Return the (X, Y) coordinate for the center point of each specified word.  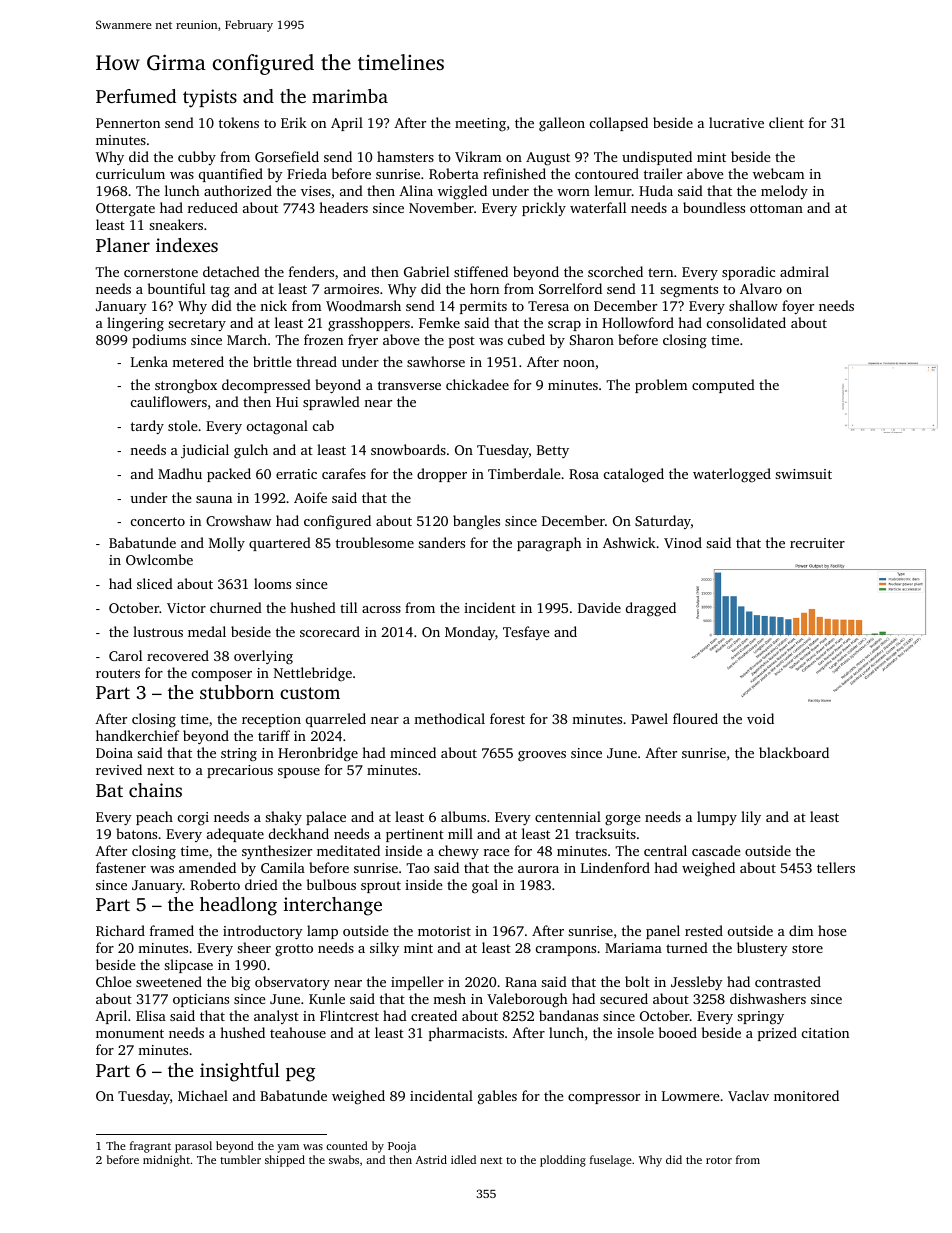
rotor (719, 1160)
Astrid (431, 1159)
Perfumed (136, 96)
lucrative (736, 122)
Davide (599, 607)
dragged (651, 609)
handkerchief (137, 735)
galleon (562, 124)
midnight (166, 1161)
